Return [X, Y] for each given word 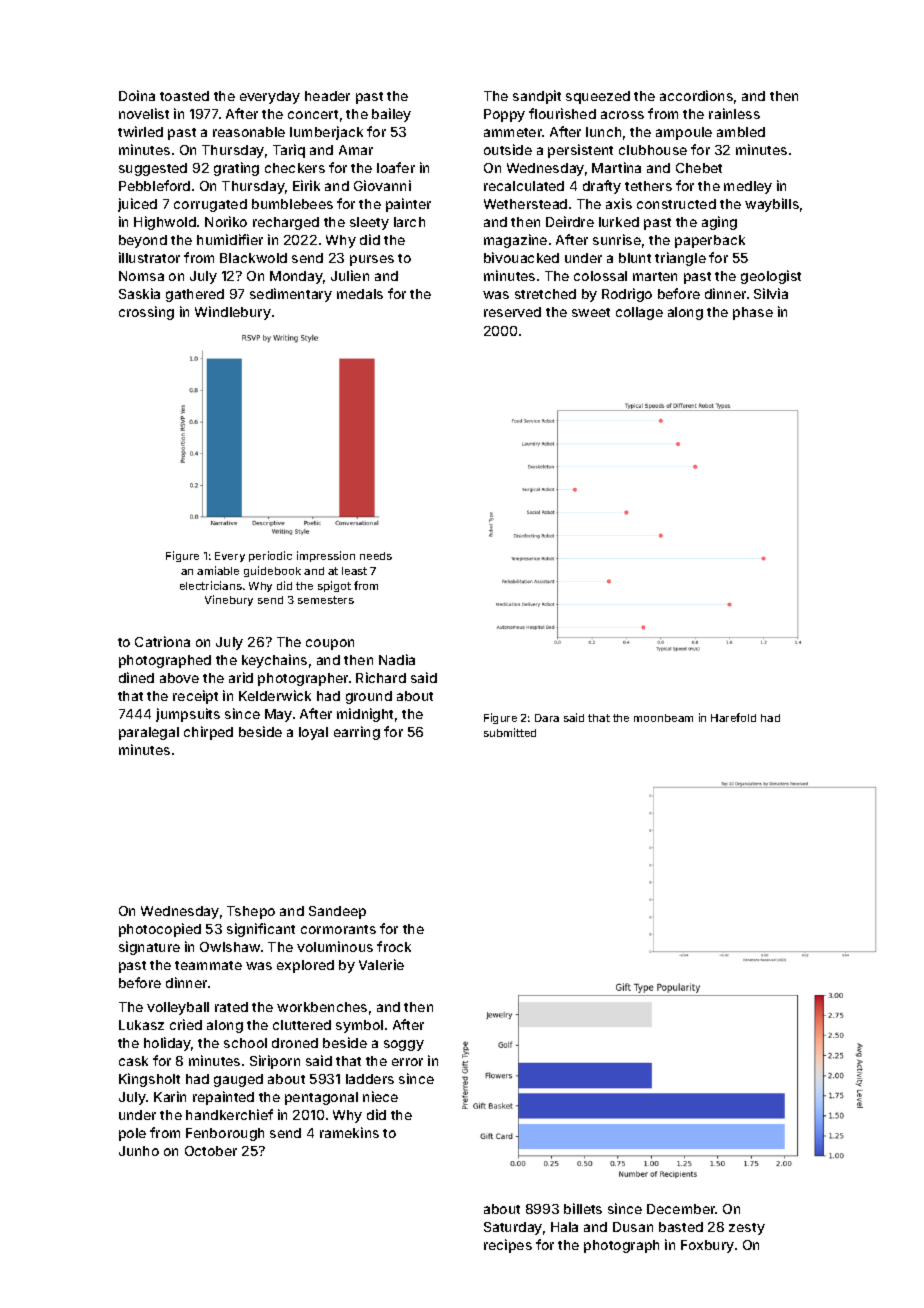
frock [394, 946]
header [327, 96]
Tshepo [251, 912]
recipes [508, 1246]
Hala [564, 1227]
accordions [696, 95]
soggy [404, 1045]
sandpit [537, 97]
